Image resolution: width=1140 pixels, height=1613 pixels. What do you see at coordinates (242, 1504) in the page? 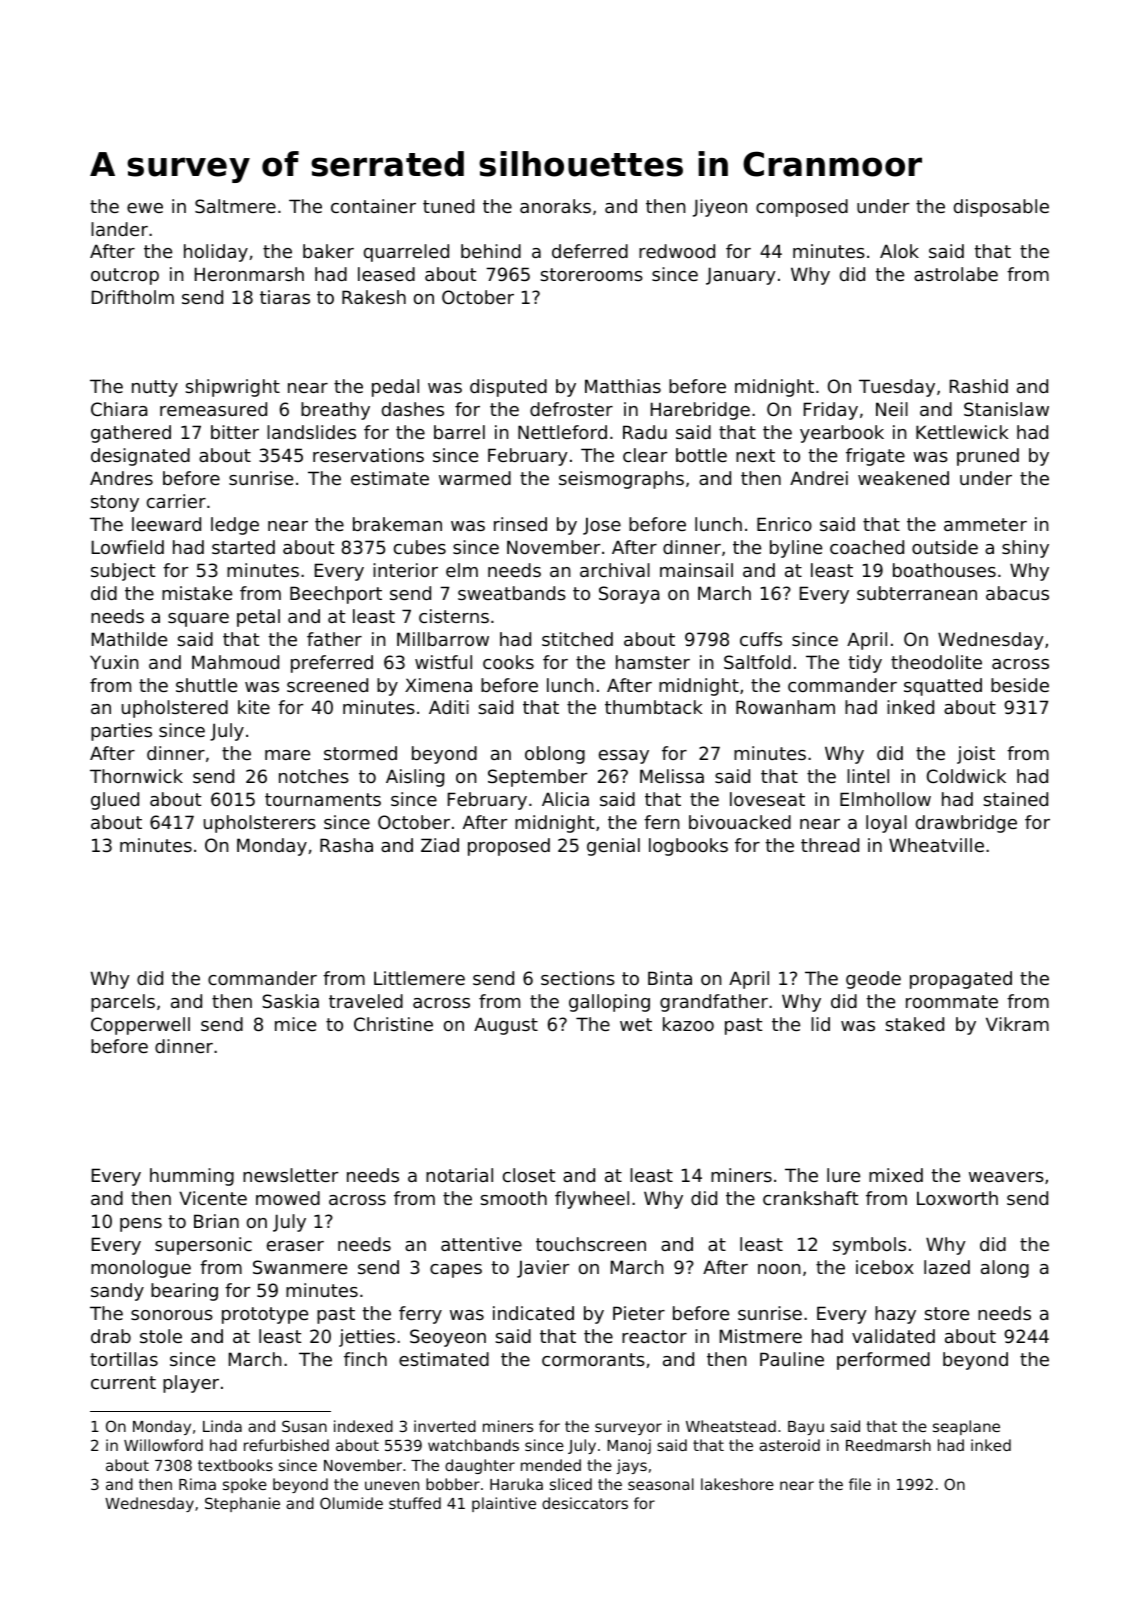
I see `Stephanie` at bounding box center [242, 1504].
